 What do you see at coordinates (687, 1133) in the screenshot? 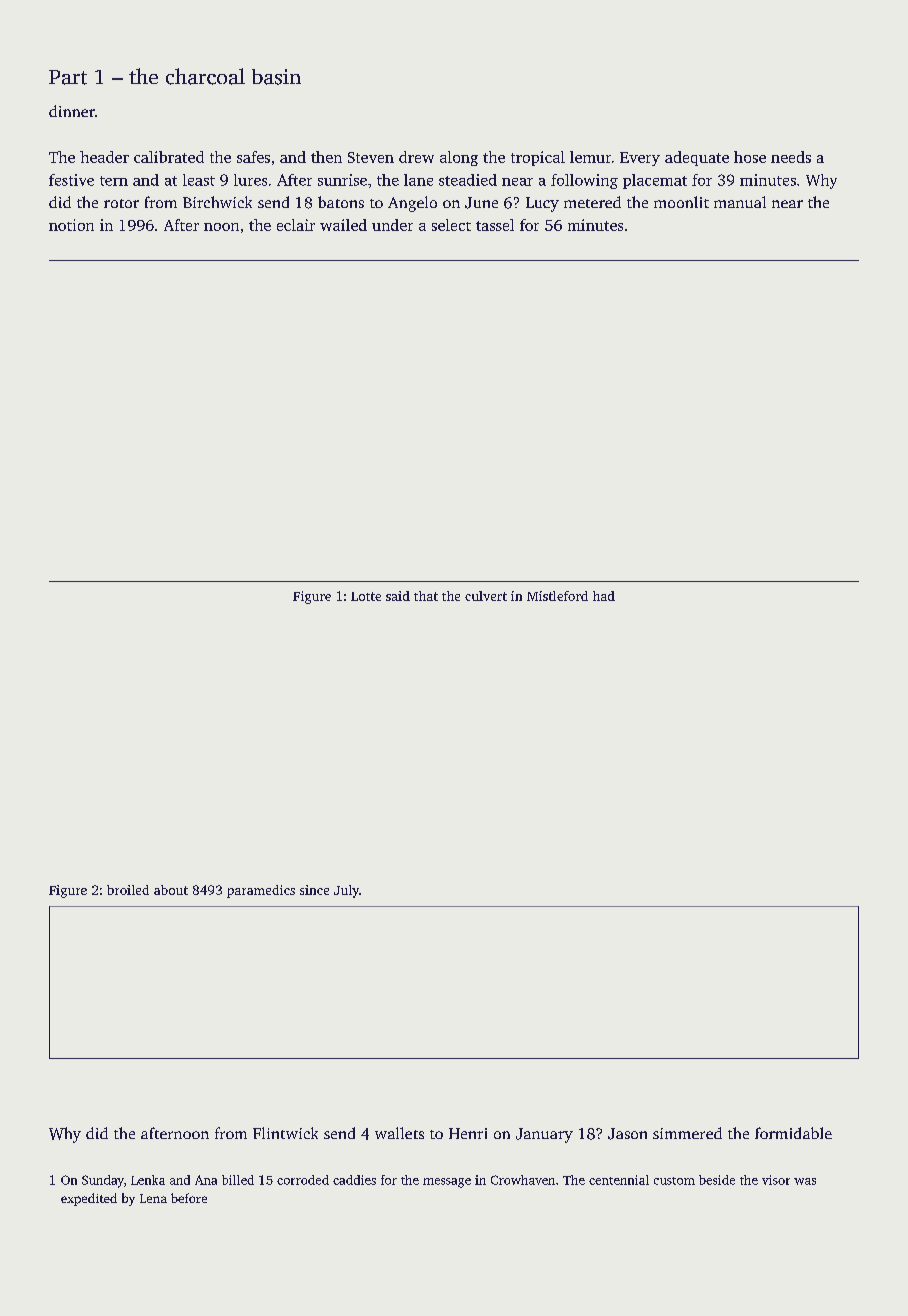
I see `simmered` at bounding box center [687, 1133].
